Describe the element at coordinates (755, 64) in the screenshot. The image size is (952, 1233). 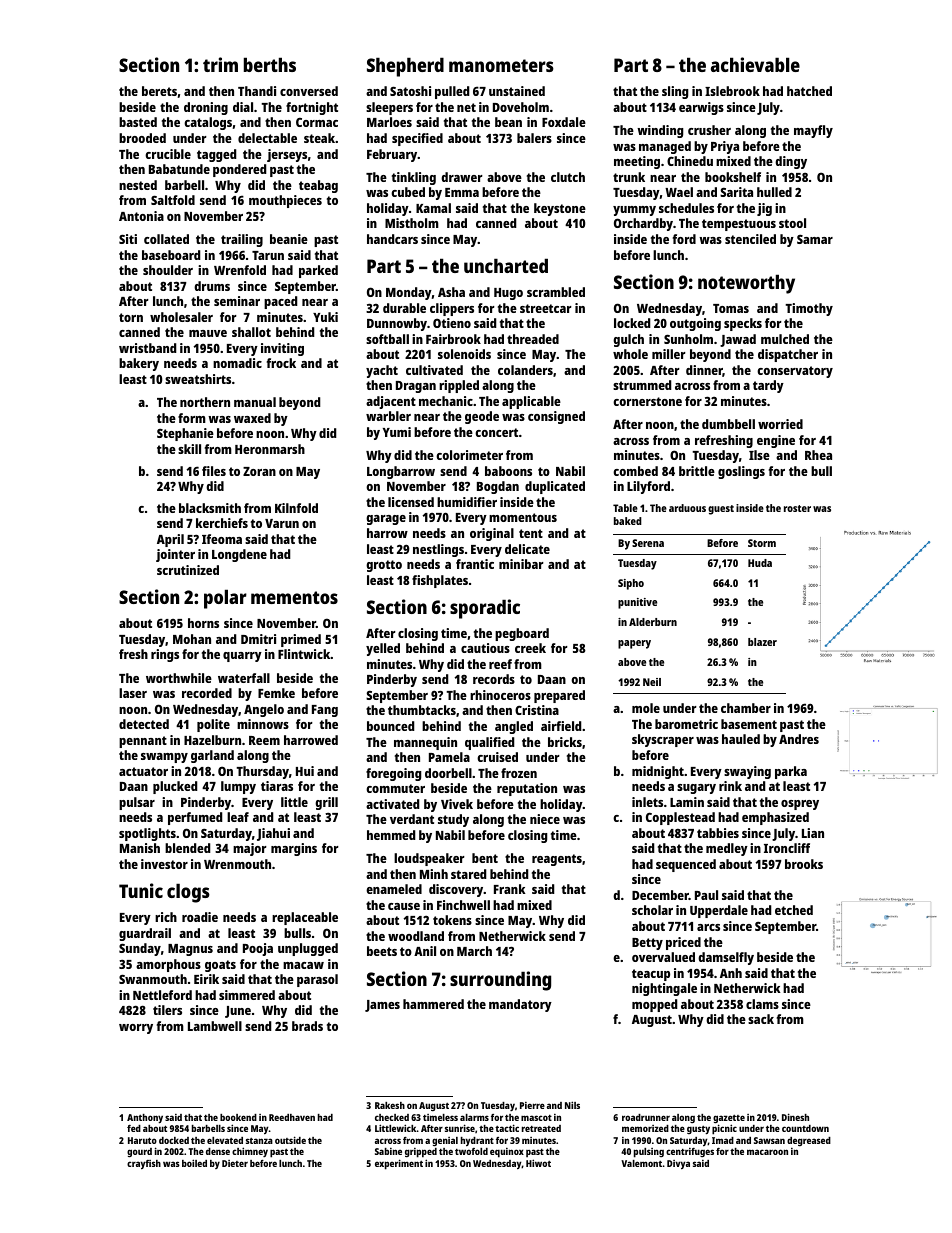
I see `achievable` at that location.
